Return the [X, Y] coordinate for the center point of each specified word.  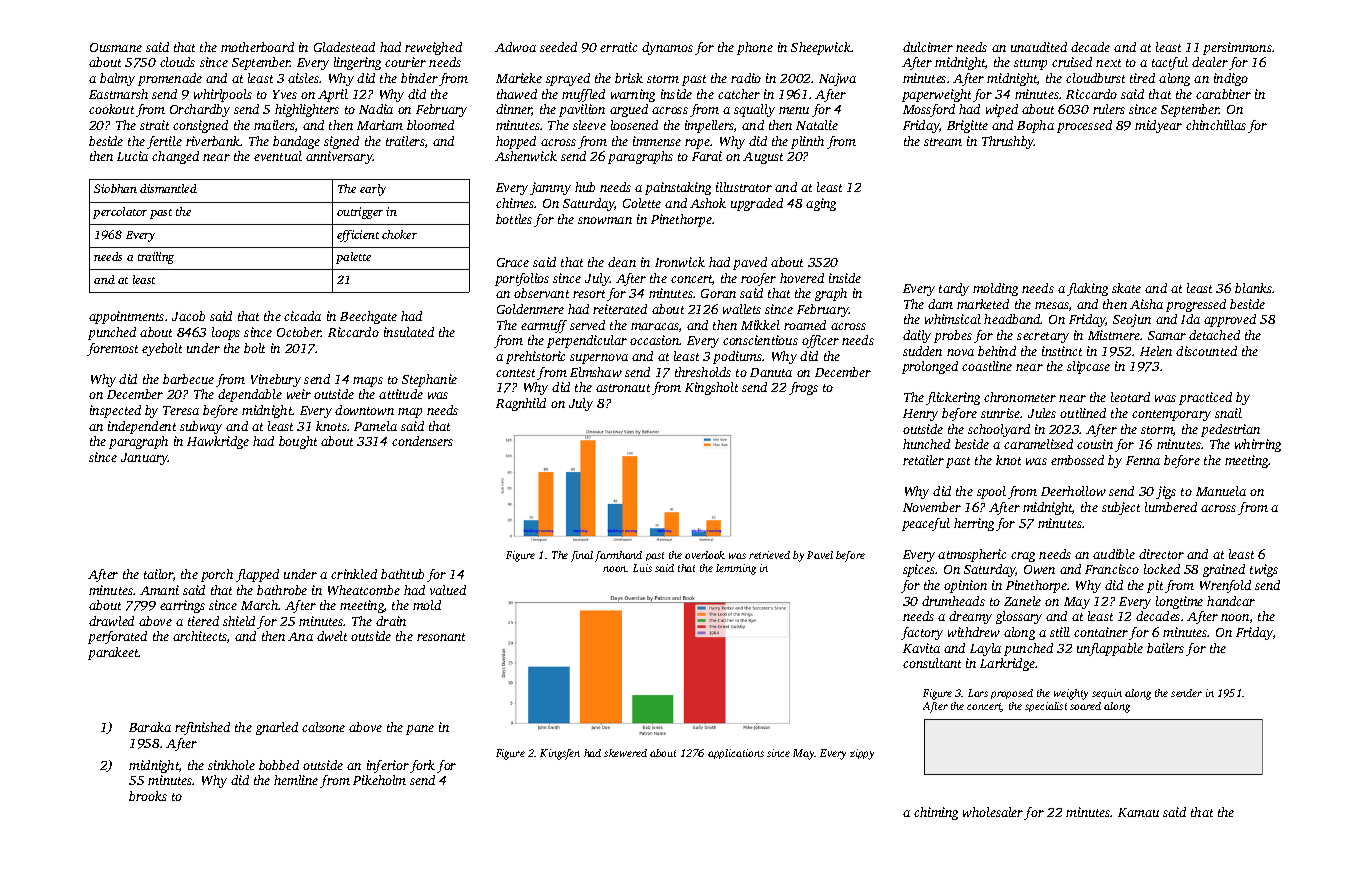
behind [997, 351]
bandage [296, 142]
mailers [274, 125]
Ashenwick [526, 156]
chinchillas [1216, 125]
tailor [158, 574]
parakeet [113, 653]
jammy [550, 188]
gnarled [277, 728]
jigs [1166, 492]
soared [1085, 706]
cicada [302, 316]
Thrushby [1008, 142]
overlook [705, 555]
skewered [625, 753]
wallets [742, 309]
